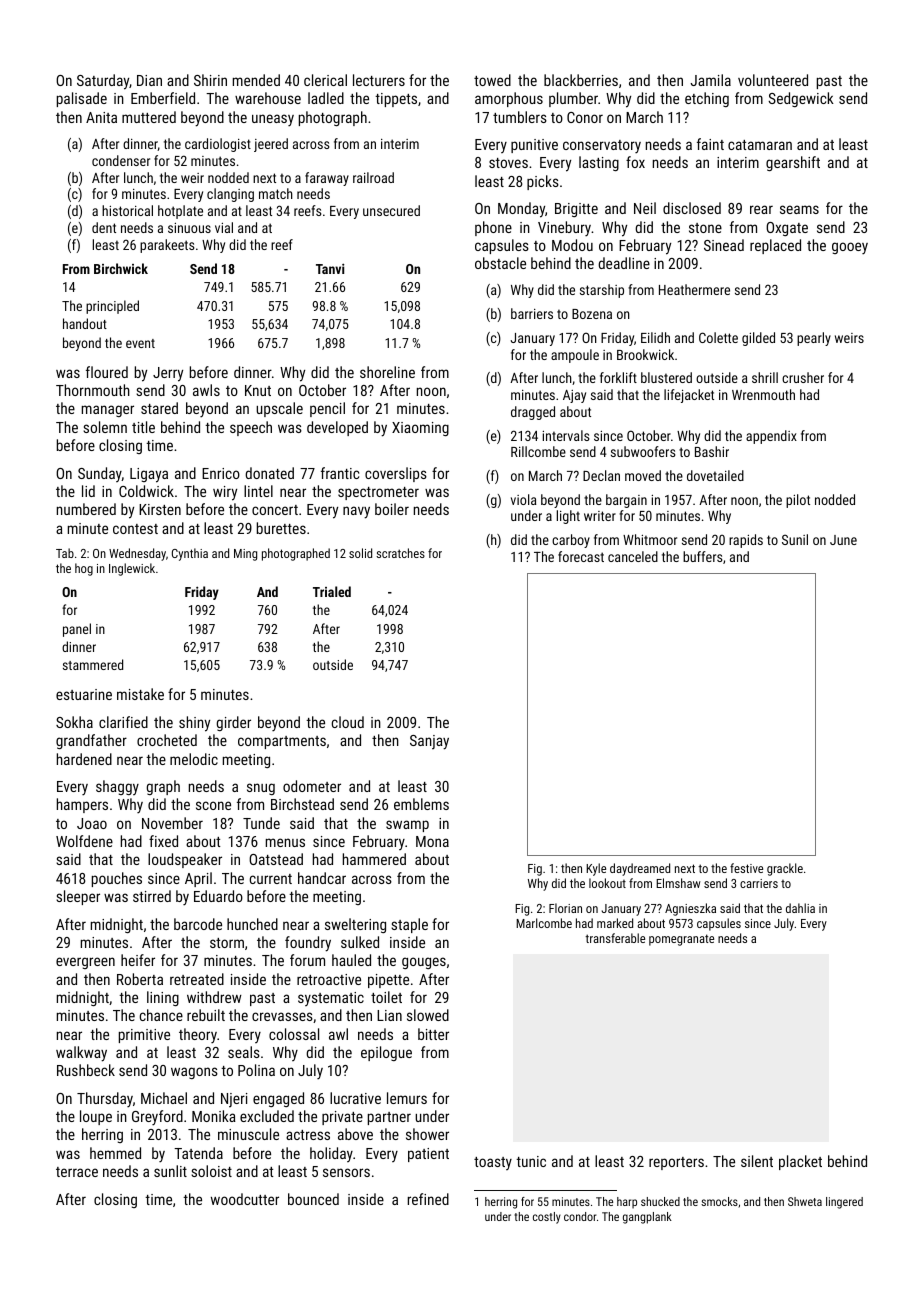 The height and width of the document is (1308, 924). I want to click on stoves, so click(508, 163).
